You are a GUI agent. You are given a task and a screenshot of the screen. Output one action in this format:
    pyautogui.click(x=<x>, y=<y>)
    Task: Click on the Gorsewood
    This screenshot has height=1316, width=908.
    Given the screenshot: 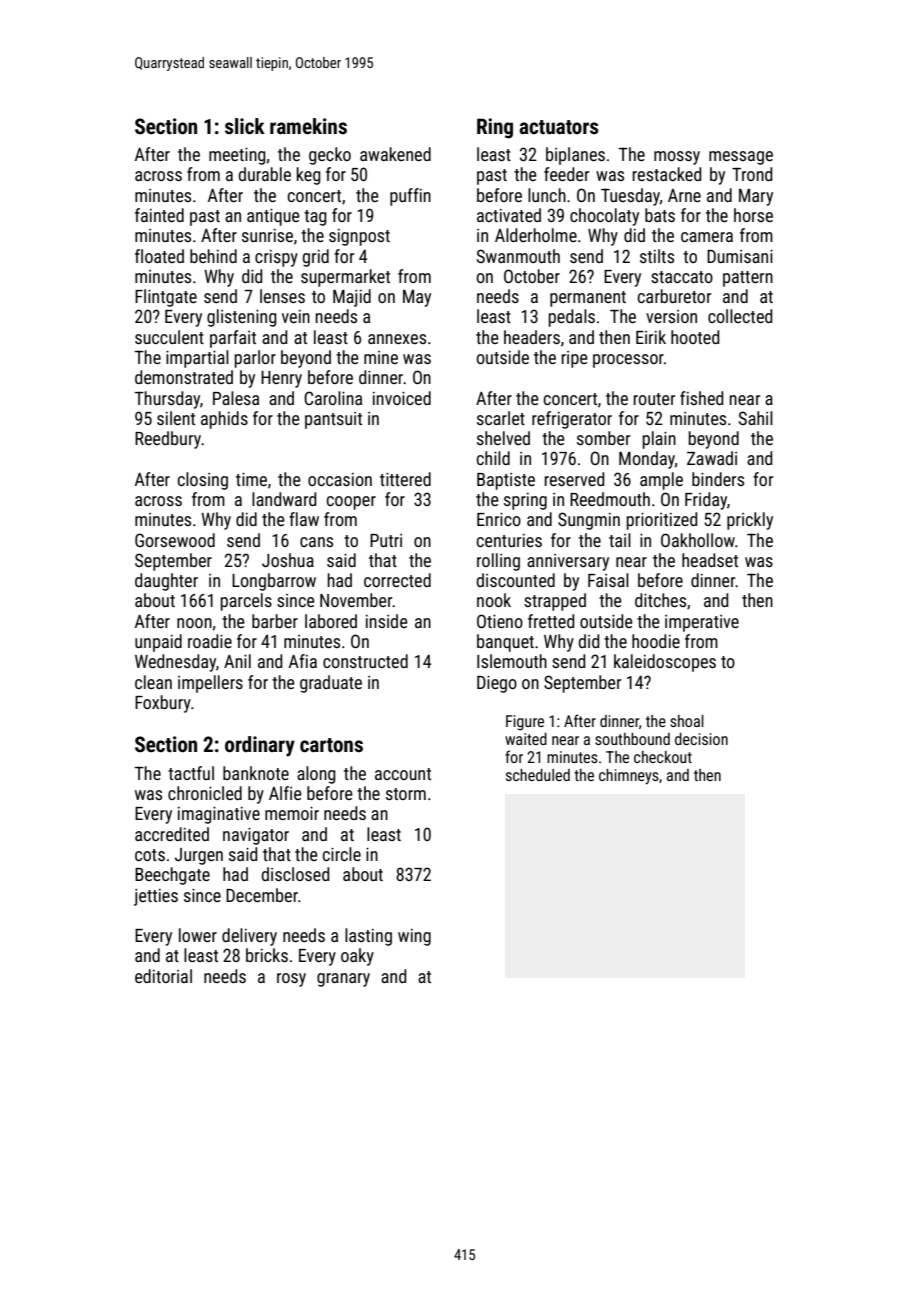 What is the action you would take?
    pyautogui.click(x=175, y=540)
